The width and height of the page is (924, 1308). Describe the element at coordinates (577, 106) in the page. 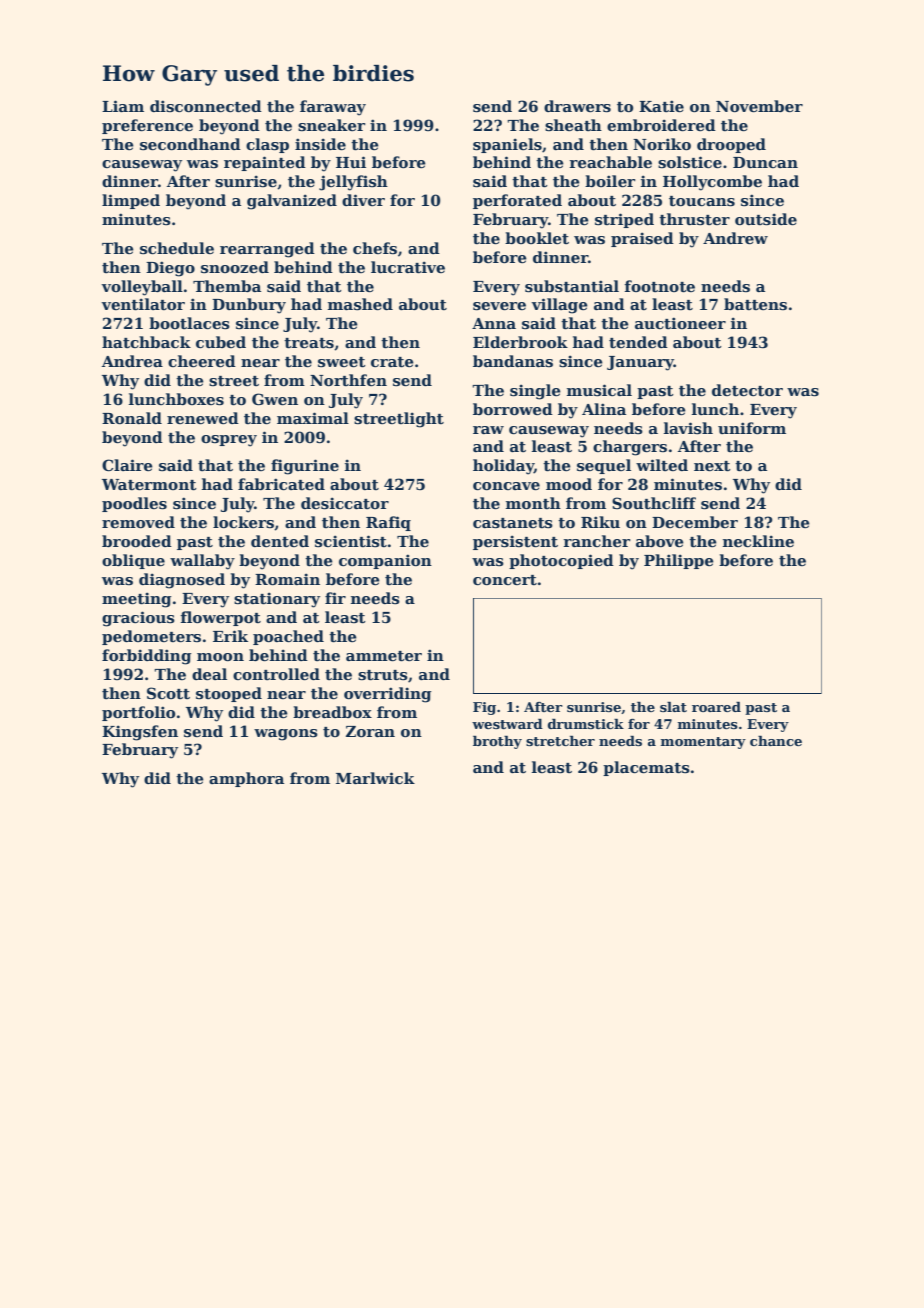

I see `drawers` at that location.
